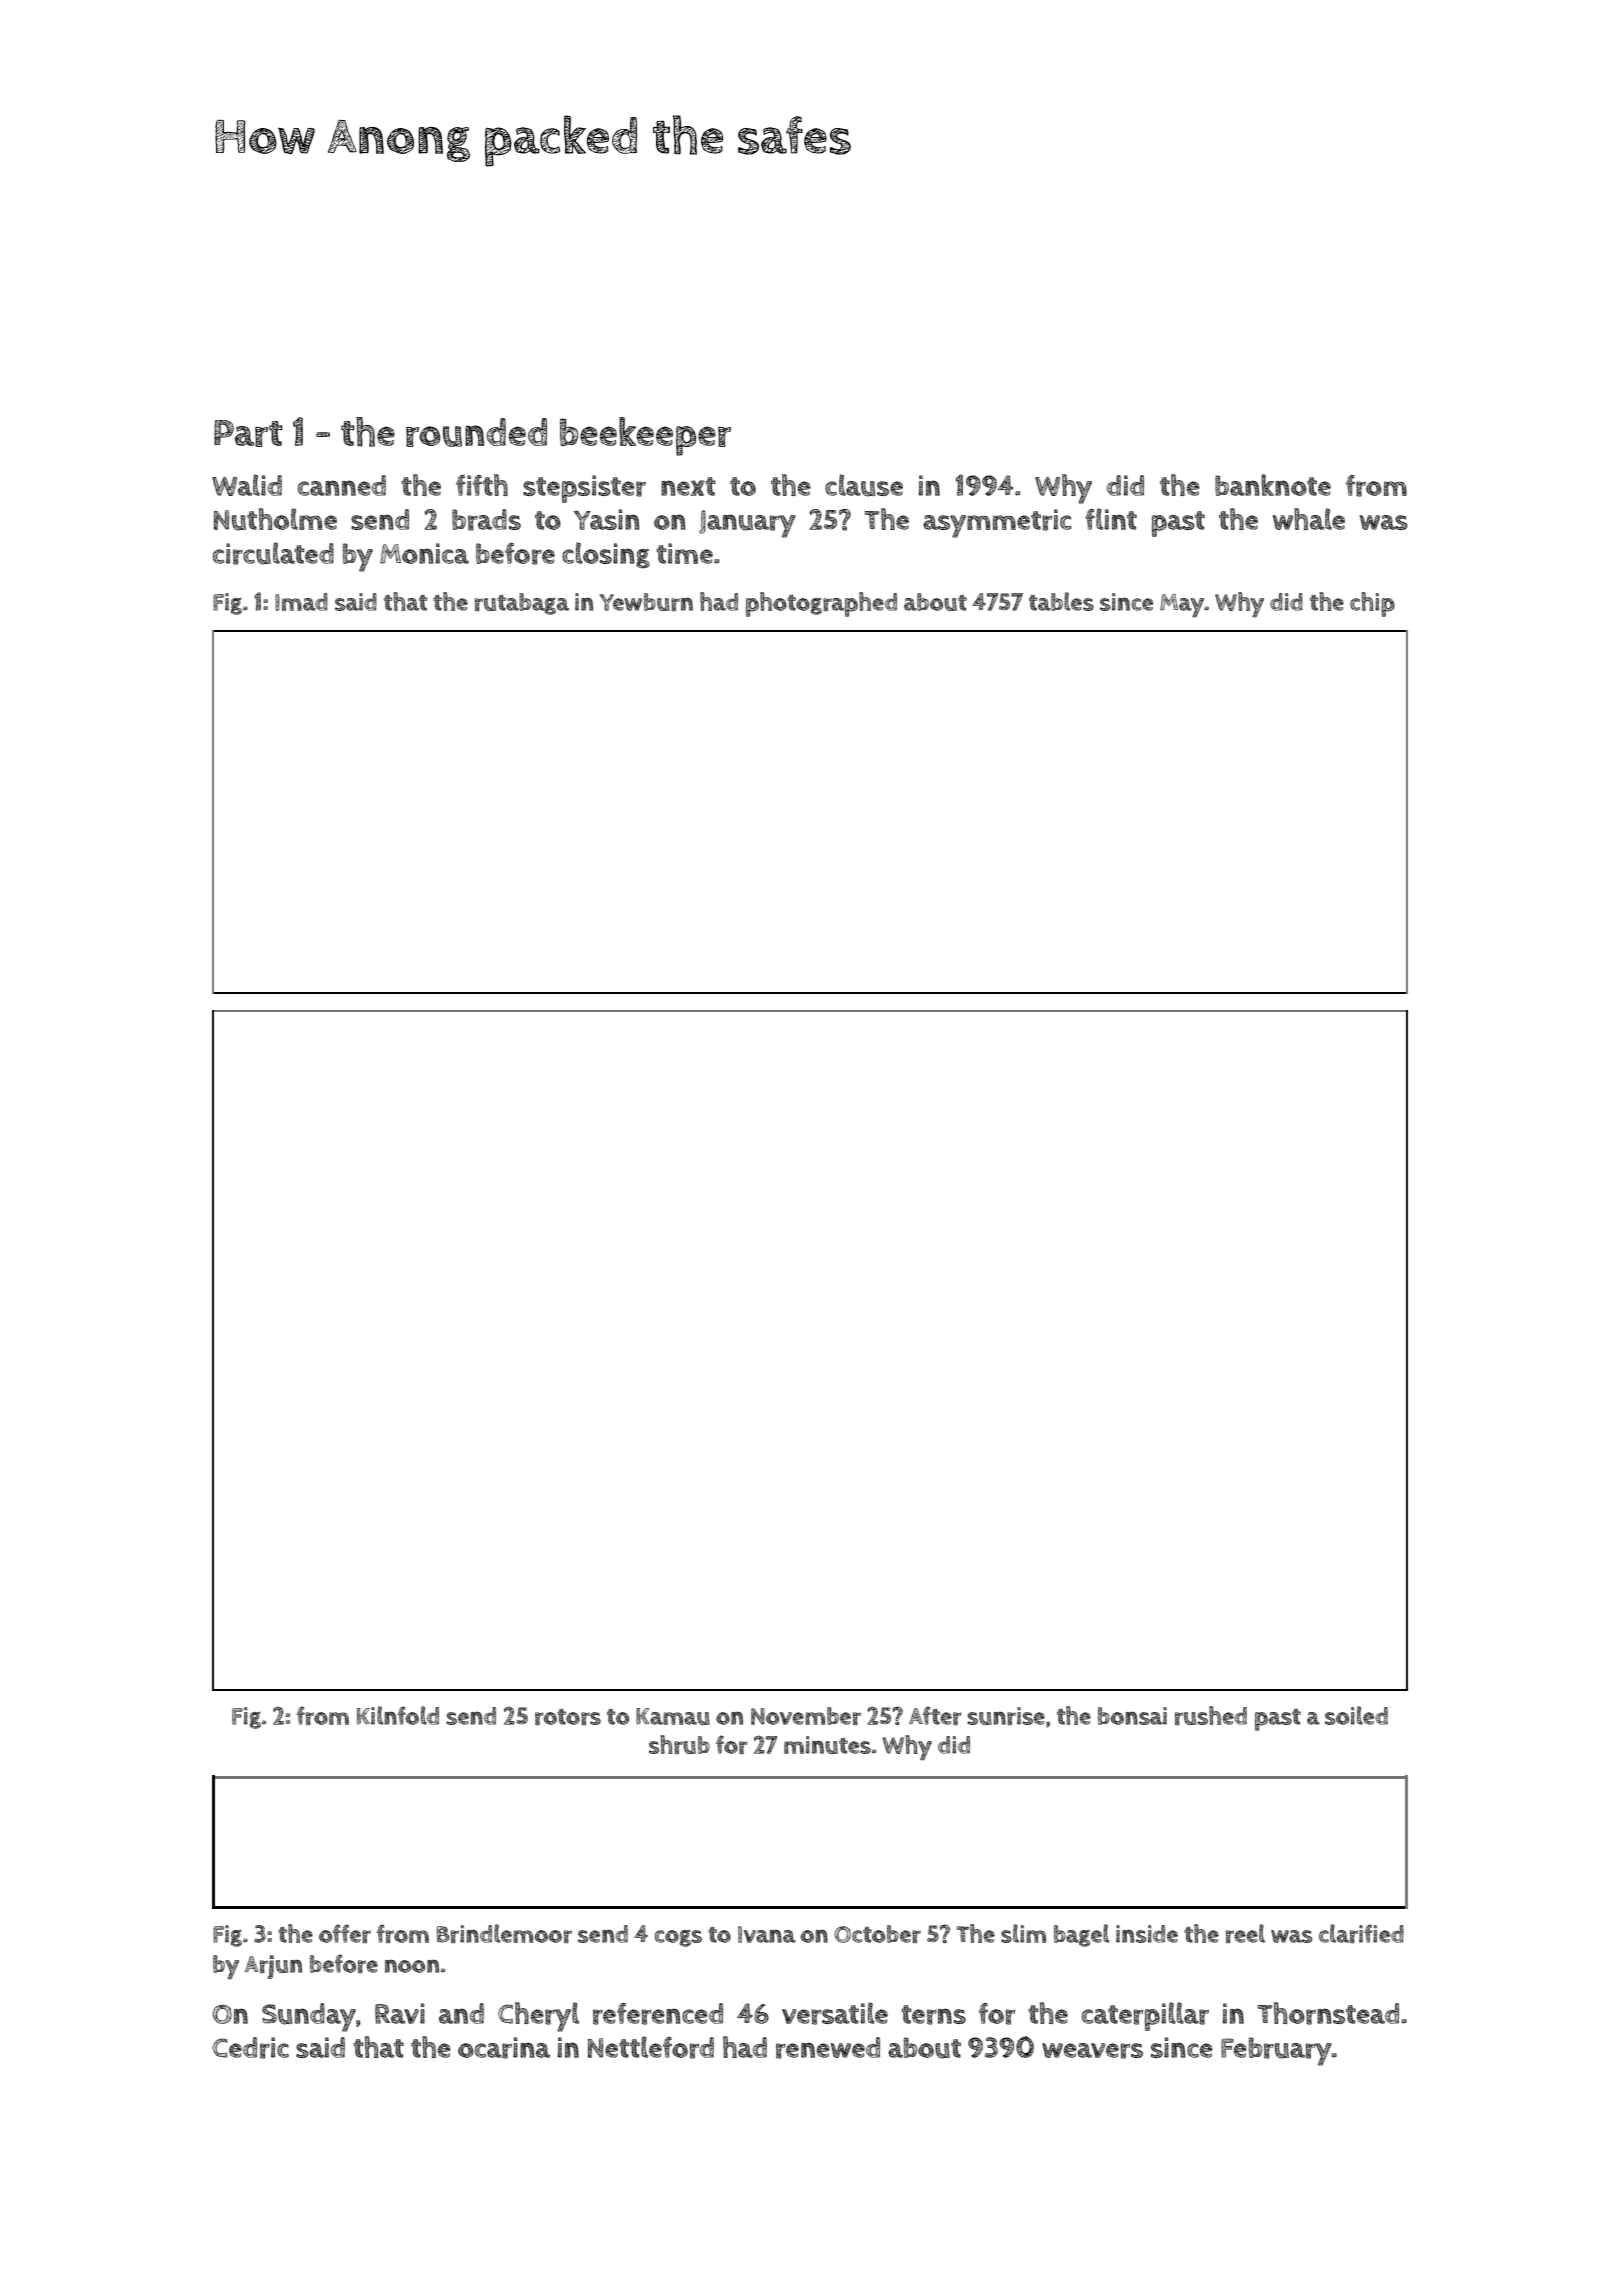 The width and height of the screenshot is (1620, 2292). What do you see at coordinates (1356, 1715) in the screenshot?
I see `soiled` at bounding box center [1356, 1715].
